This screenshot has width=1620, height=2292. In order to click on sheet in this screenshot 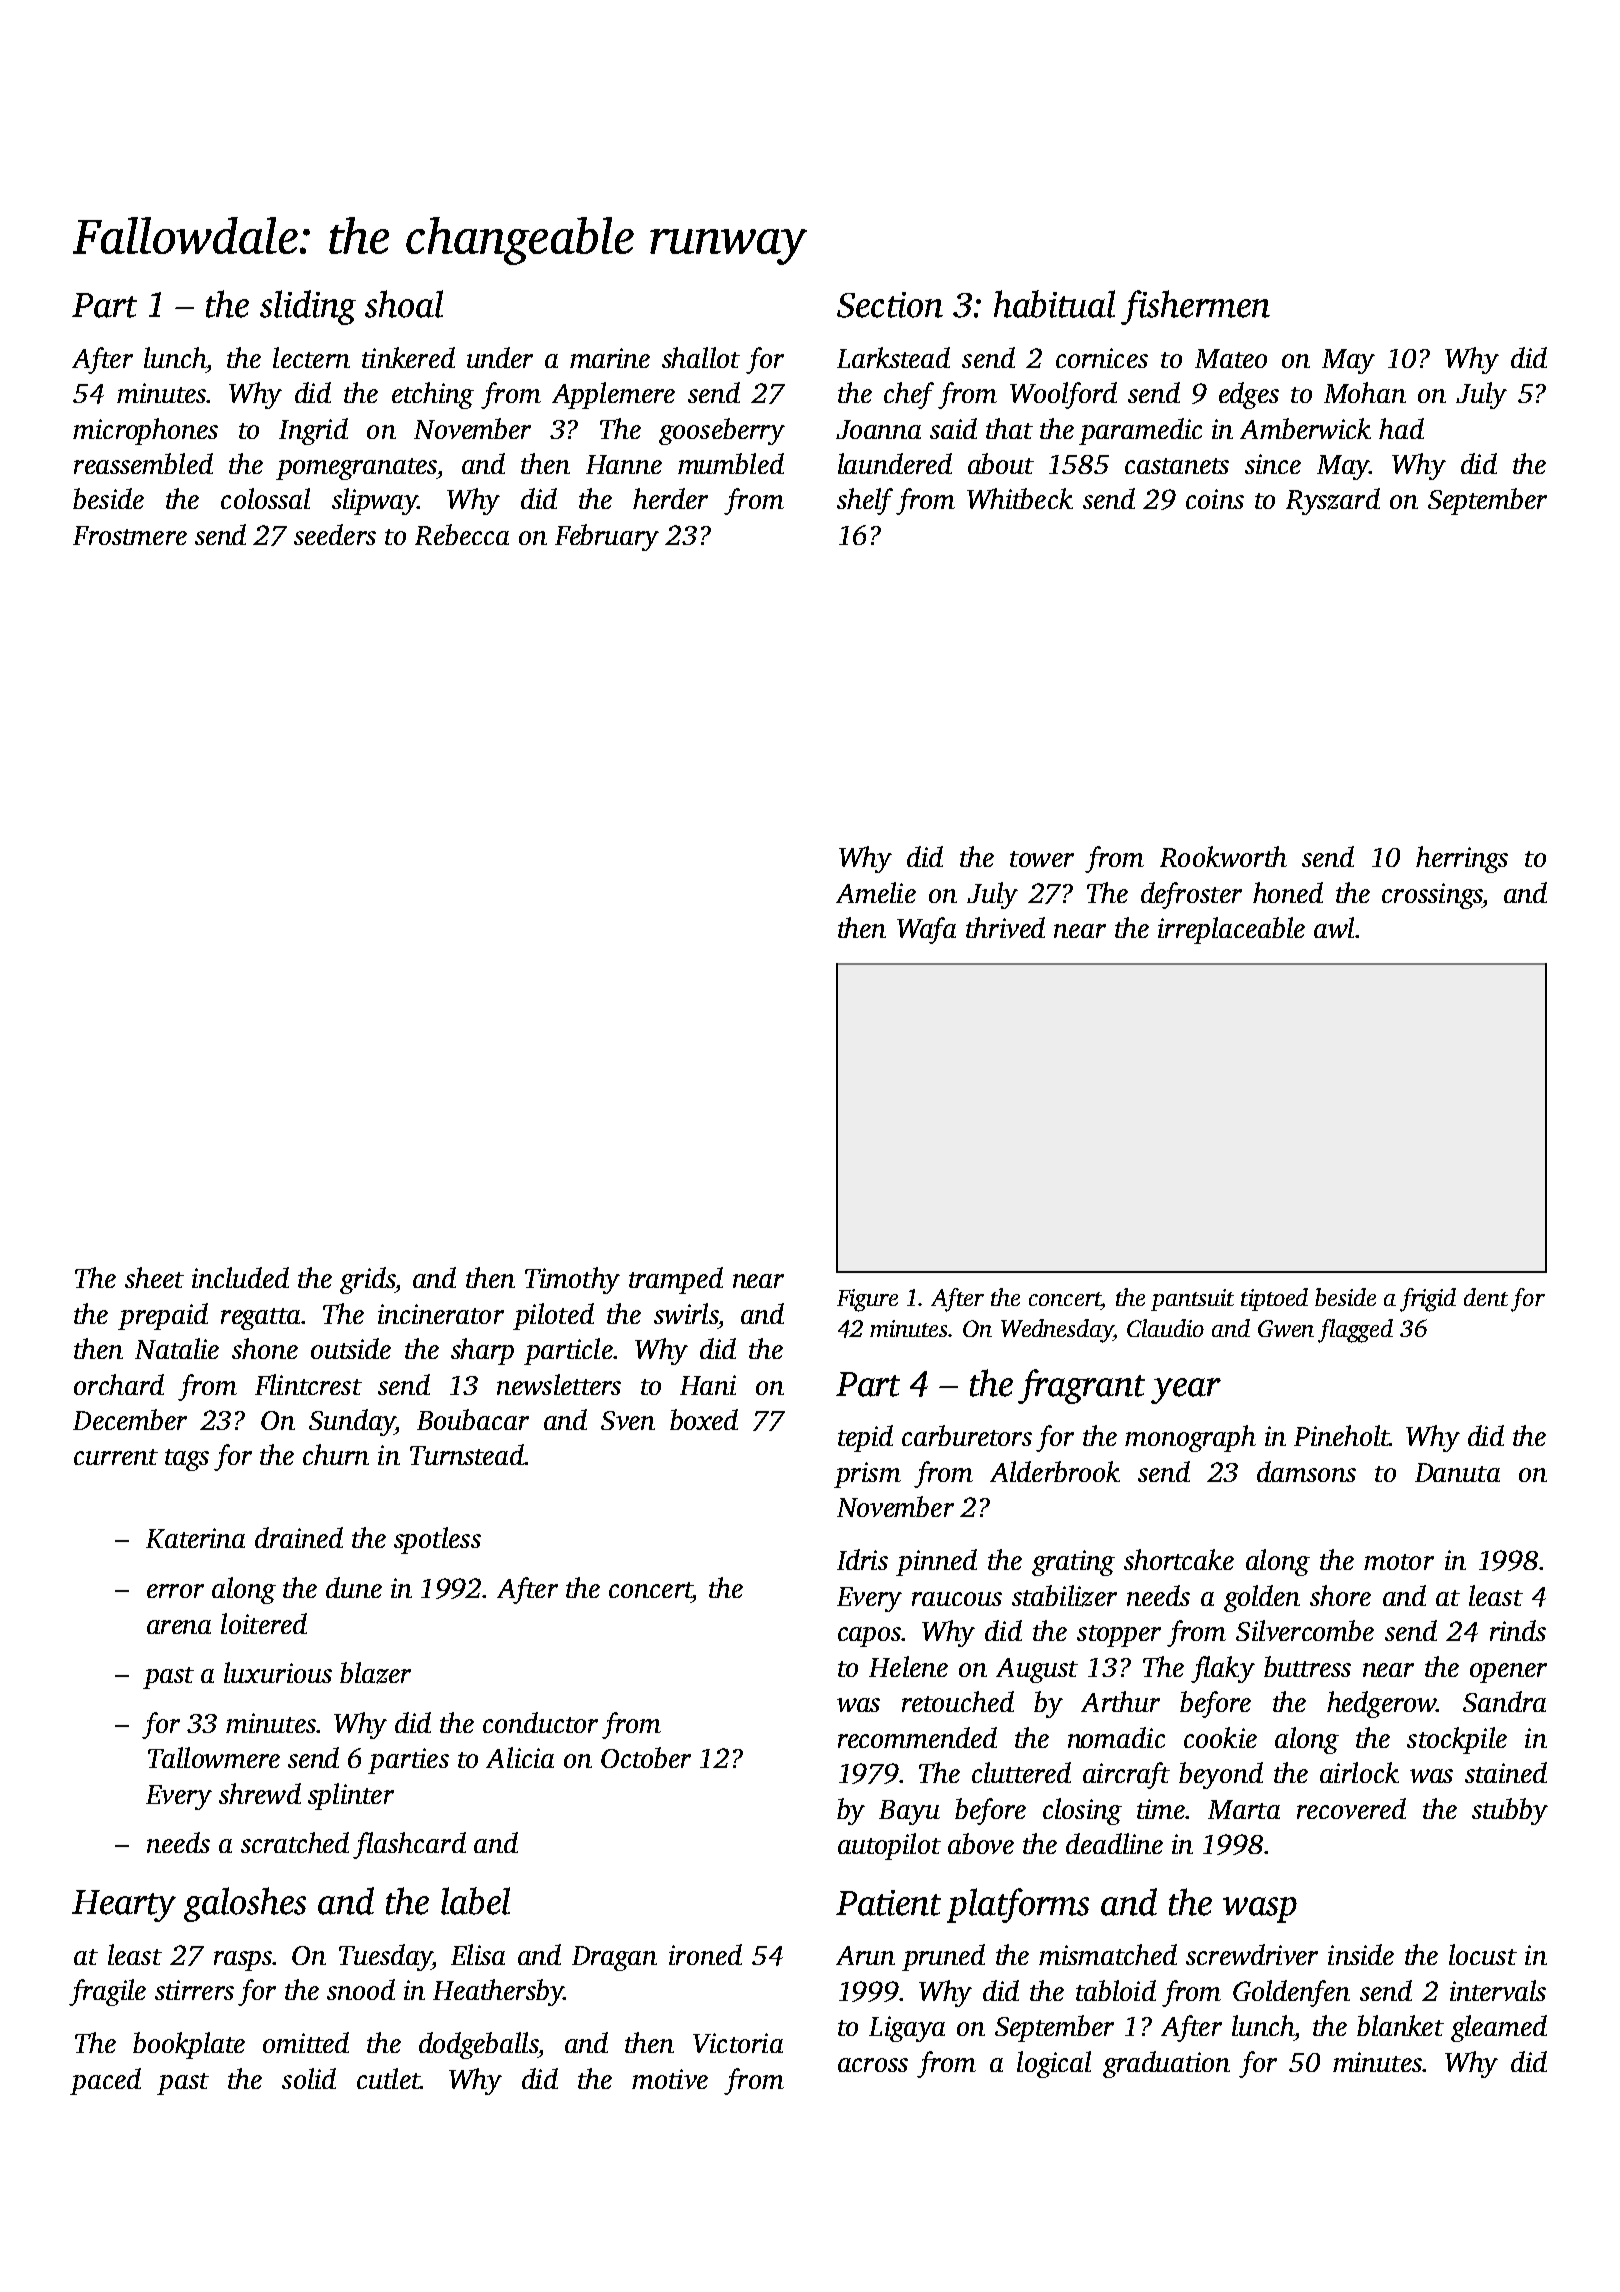, I will do `click(154, 1277)`.
